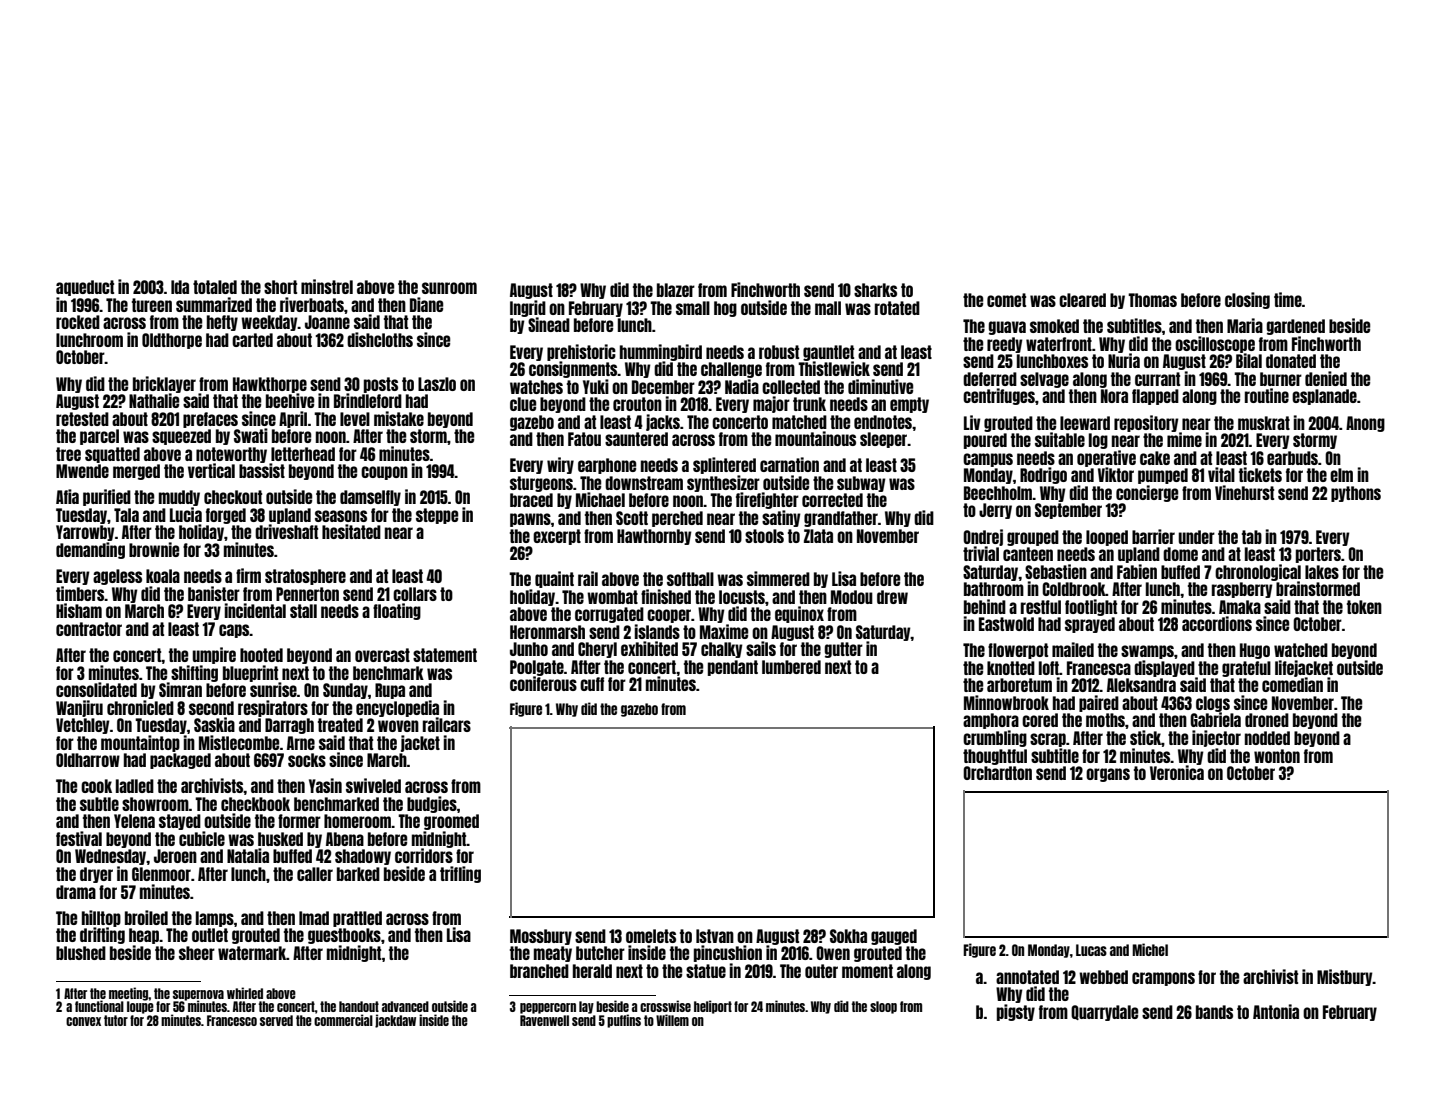 The height and width of the screenshot is (1116, 1445). What do you see at coordinates (1044, 380) in the screenshot?
I see `selvage` at bounding box center [1044, 380].
